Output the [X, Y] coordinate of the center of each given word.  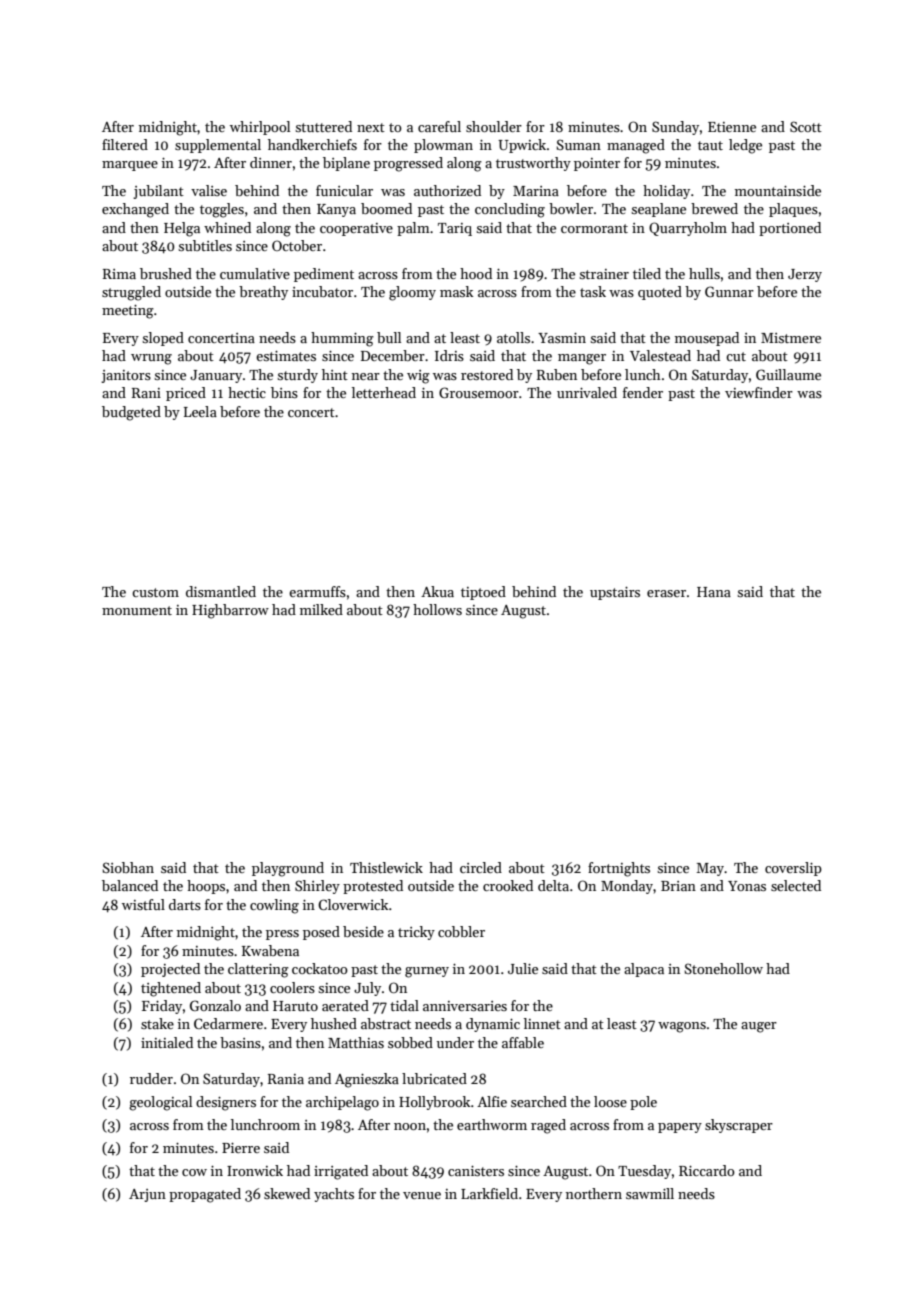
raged [548, 1126]
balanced [130, 885]
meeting [128, 312]
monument [137, 610]
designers [226, 1103]
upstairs [615, 593]
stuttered [324, 126]
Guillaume [788, 374]
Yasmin [562, 338]
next [371, 127]
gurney [427, 972]
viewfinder [759, 392]
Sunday [675, 128]
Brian [678, 886]
